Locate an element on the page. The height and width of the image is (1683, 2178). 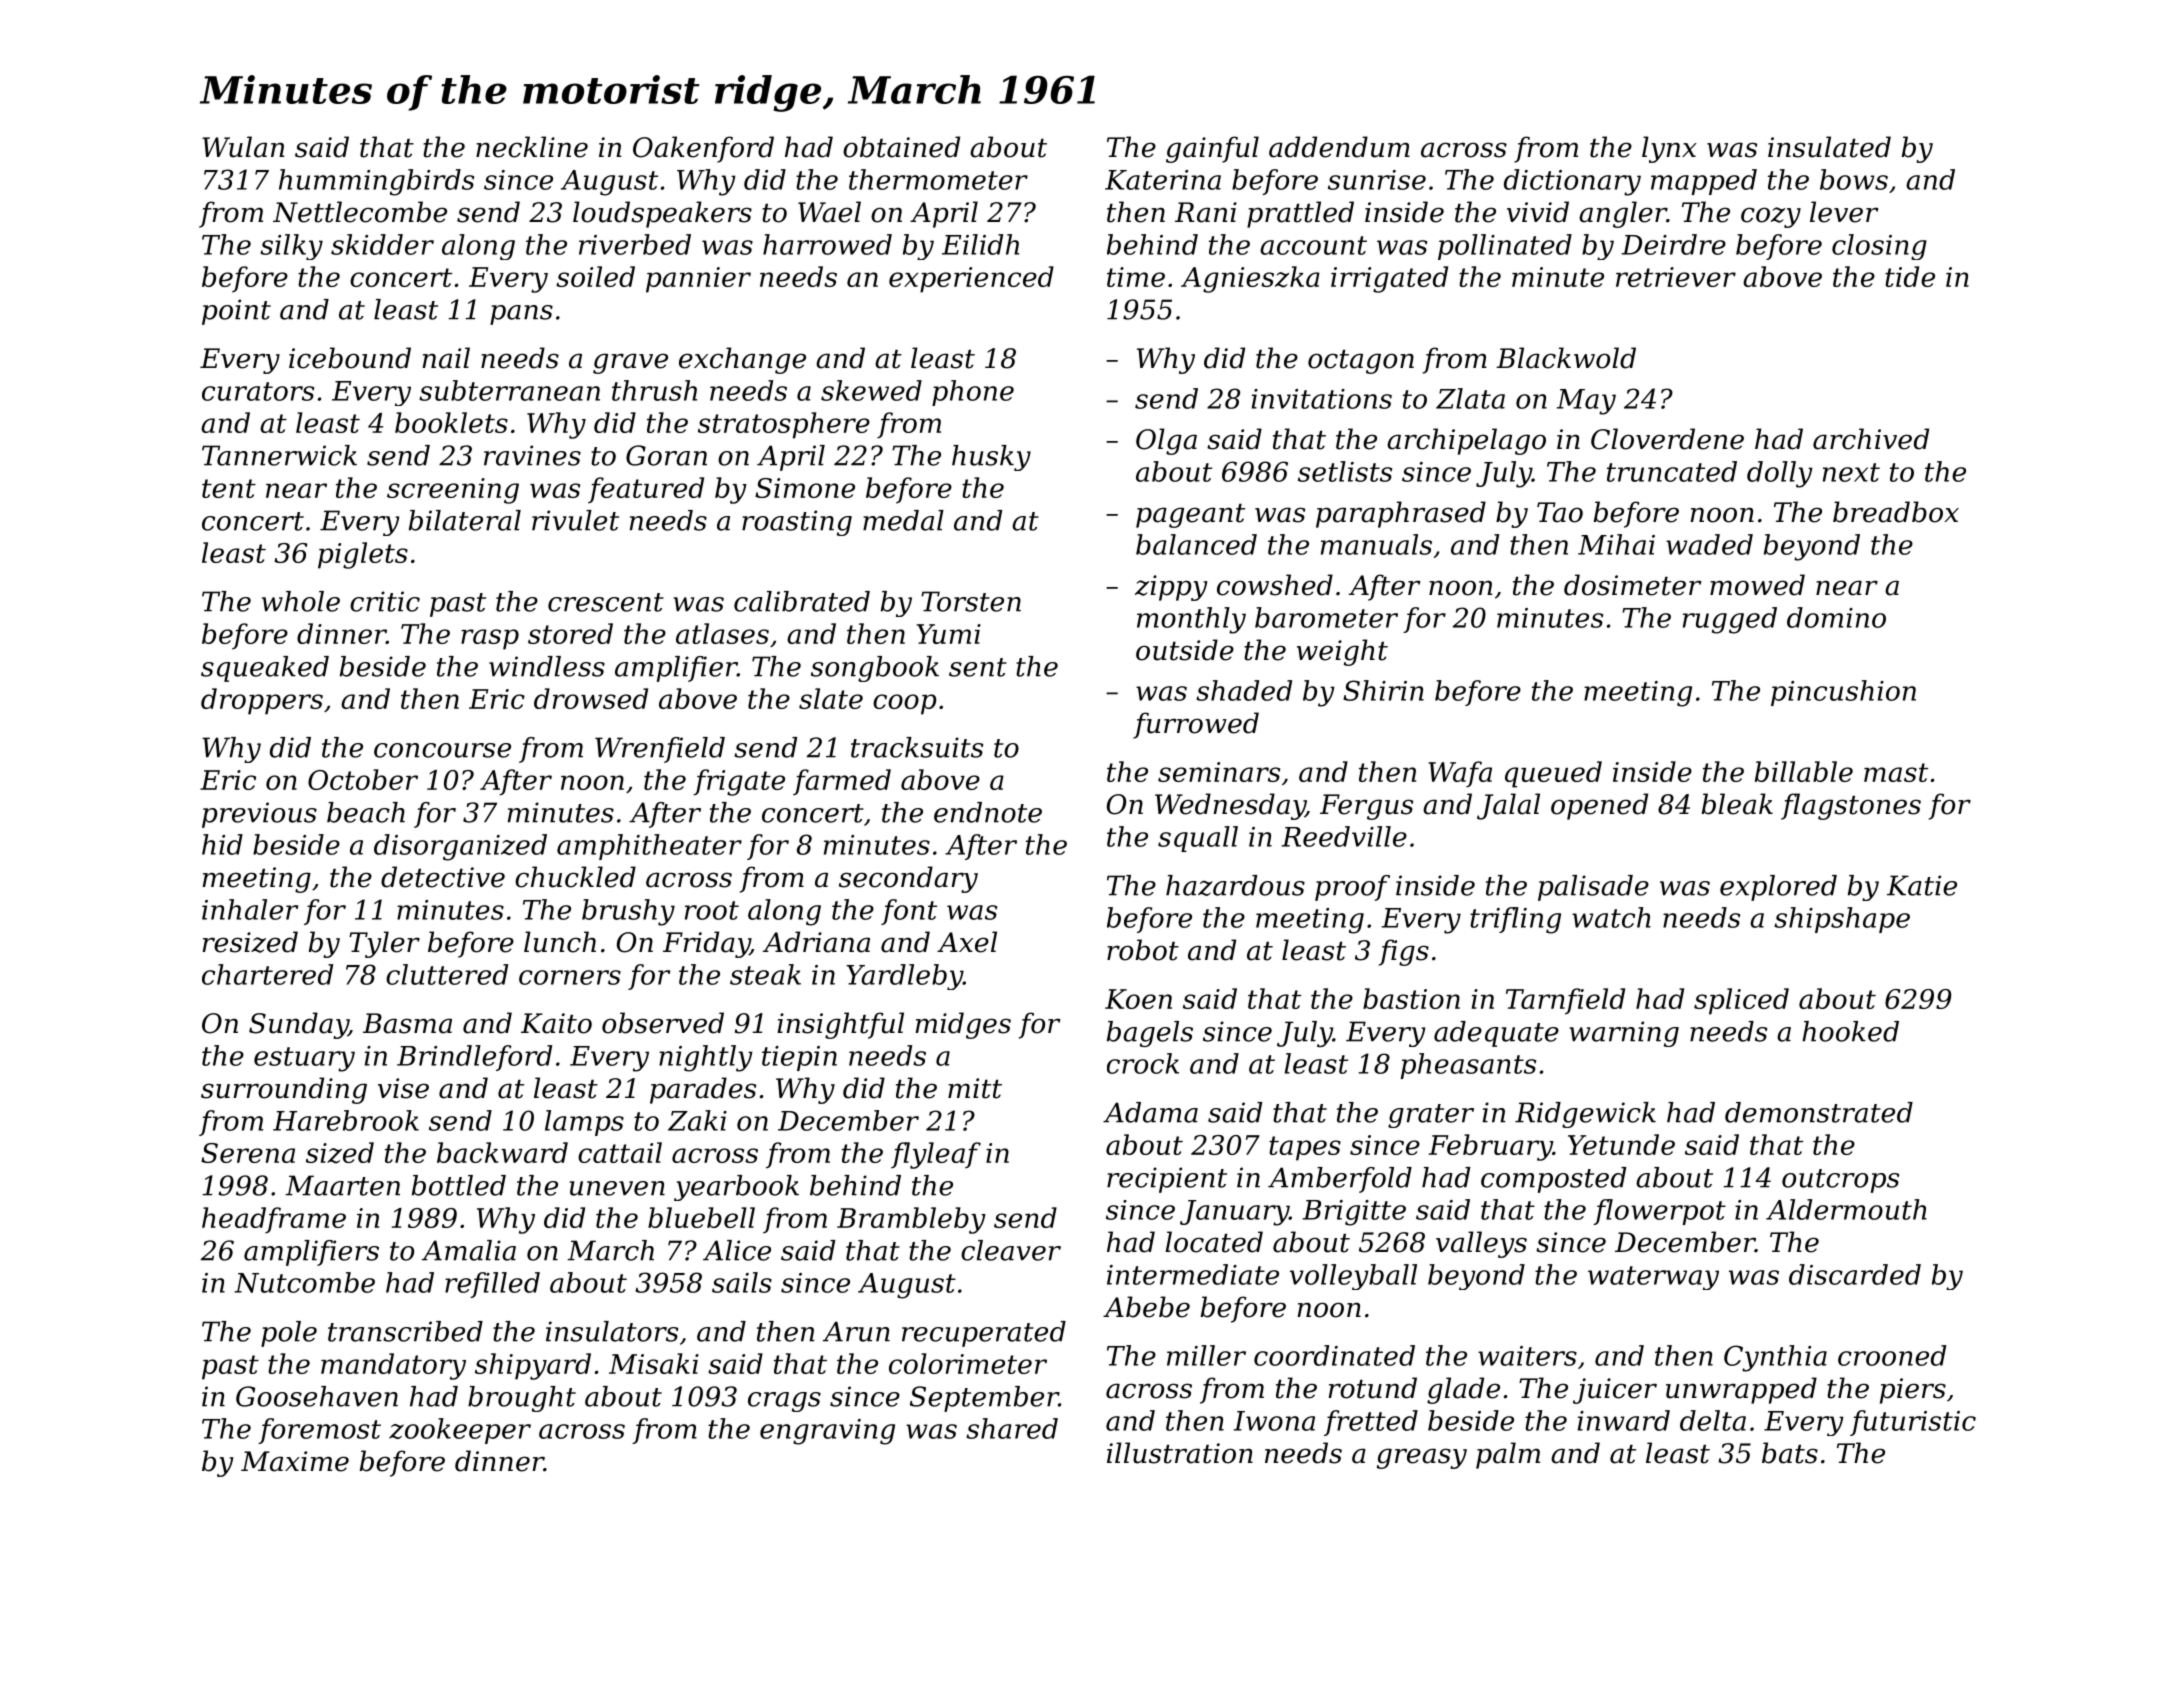
loudspeakers is located at coordinates (662, 214).
